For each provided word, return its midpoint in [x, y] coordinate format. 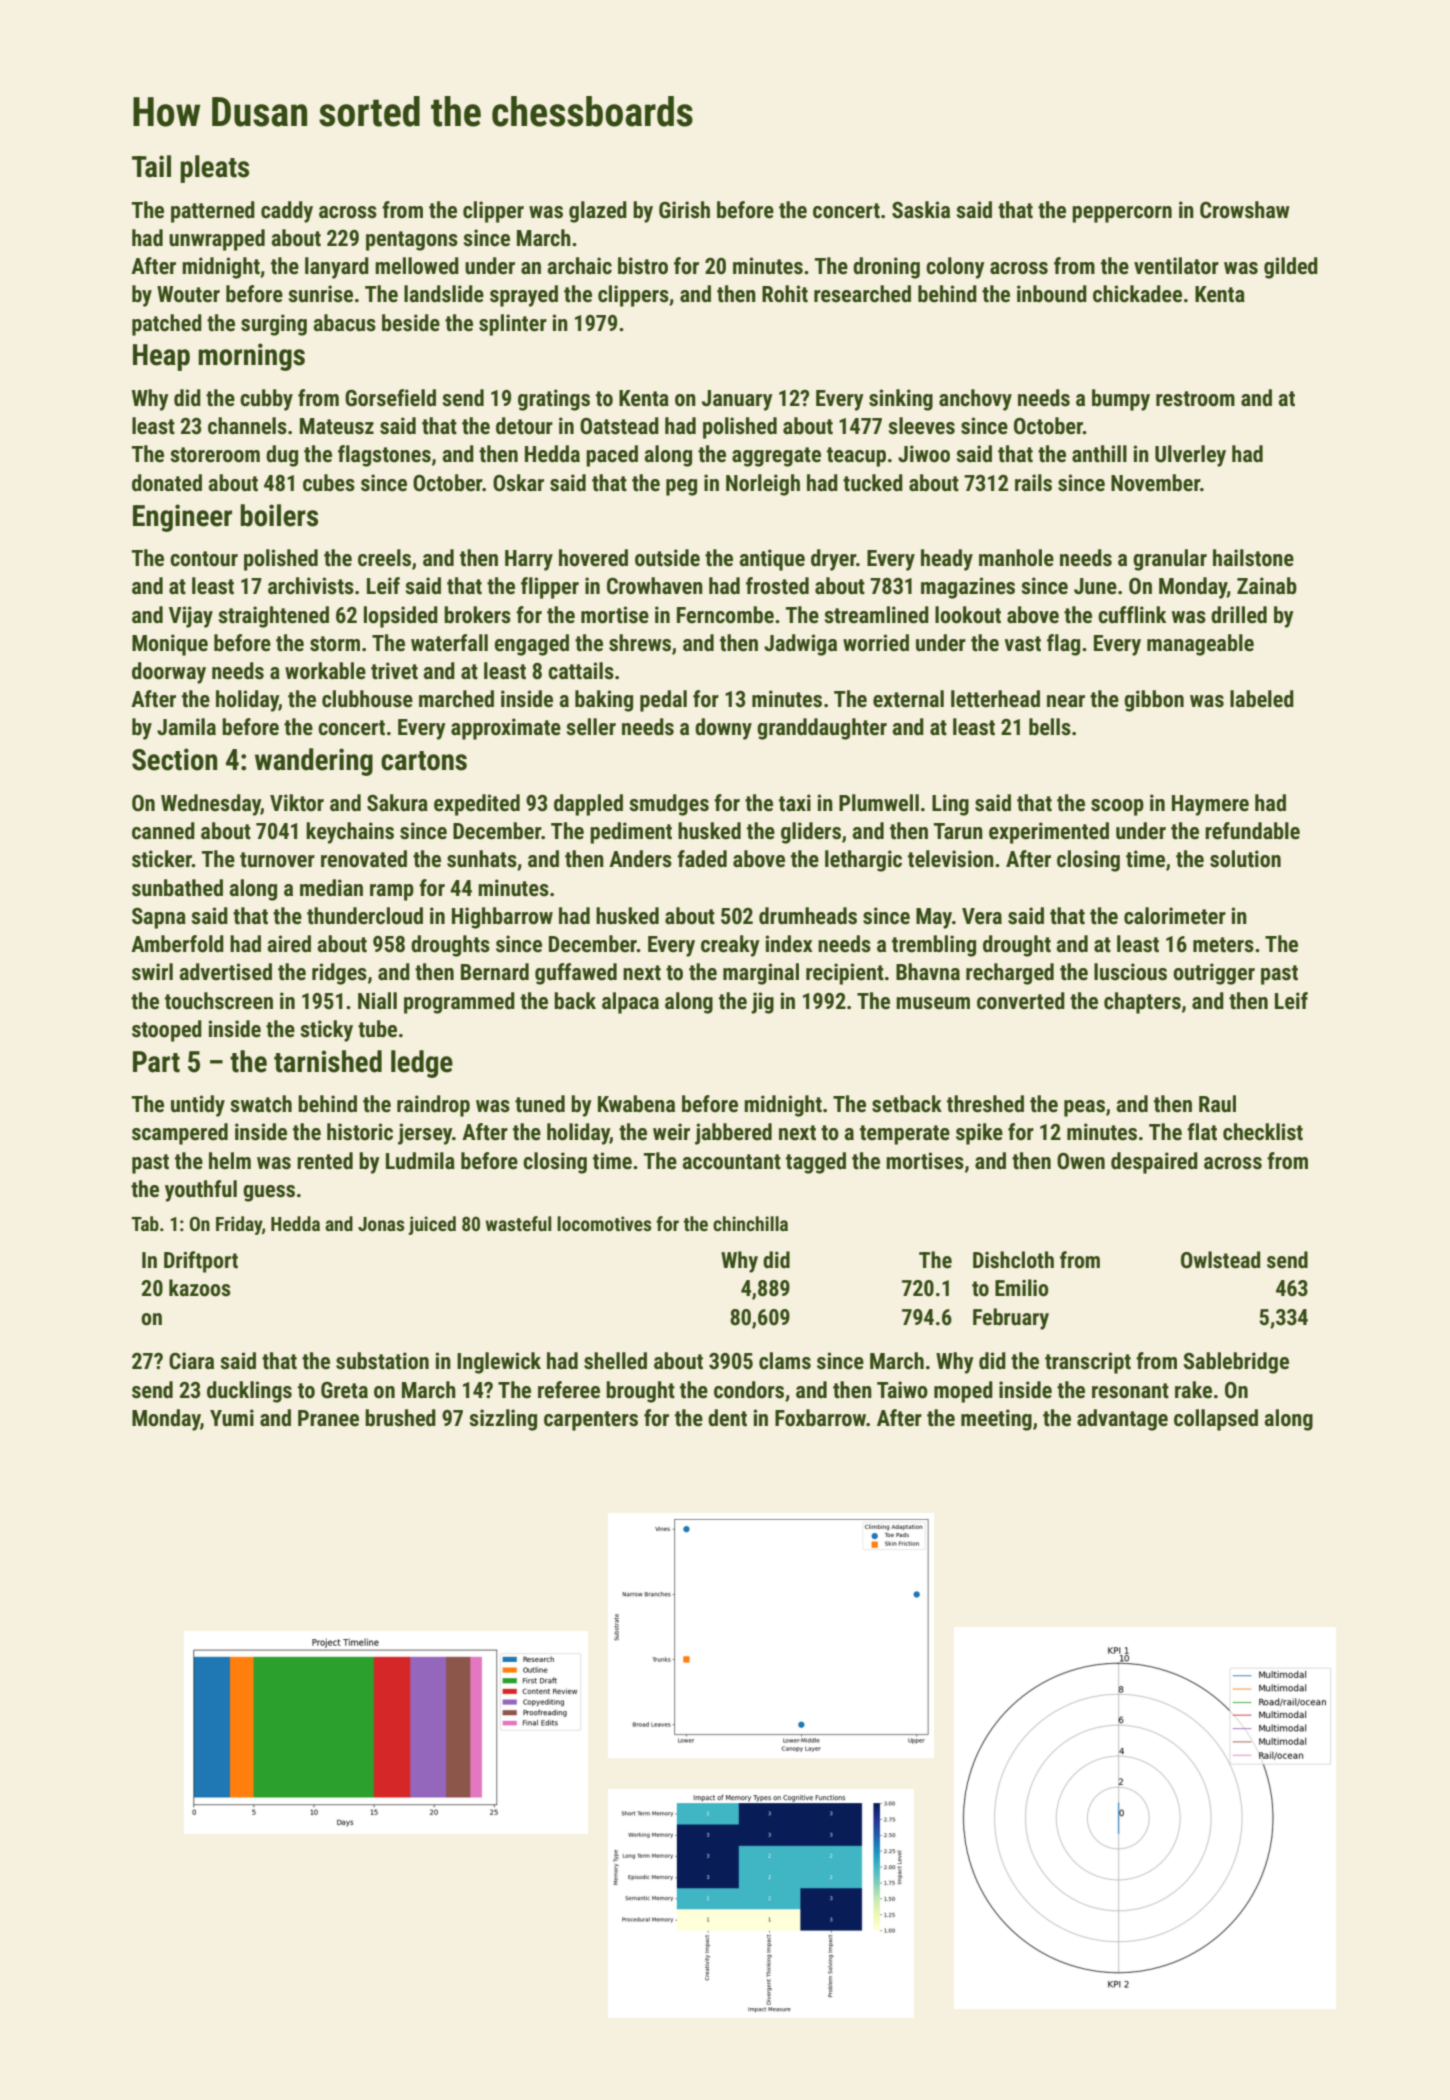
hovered [593, 558]
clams [785, 1361]
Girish [684, 210]
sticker [162, 859]
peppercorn [1122, 214]
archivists [311, 586]
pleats [214, 169]
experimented [1049, 833]
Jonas [381, 1224]
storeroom [215, 455]
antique [772, 560]
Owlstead [1220, 1260]
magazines [968, 588]
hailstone [1253, 558]
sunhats [482, 859]
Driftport [201, 1262]
